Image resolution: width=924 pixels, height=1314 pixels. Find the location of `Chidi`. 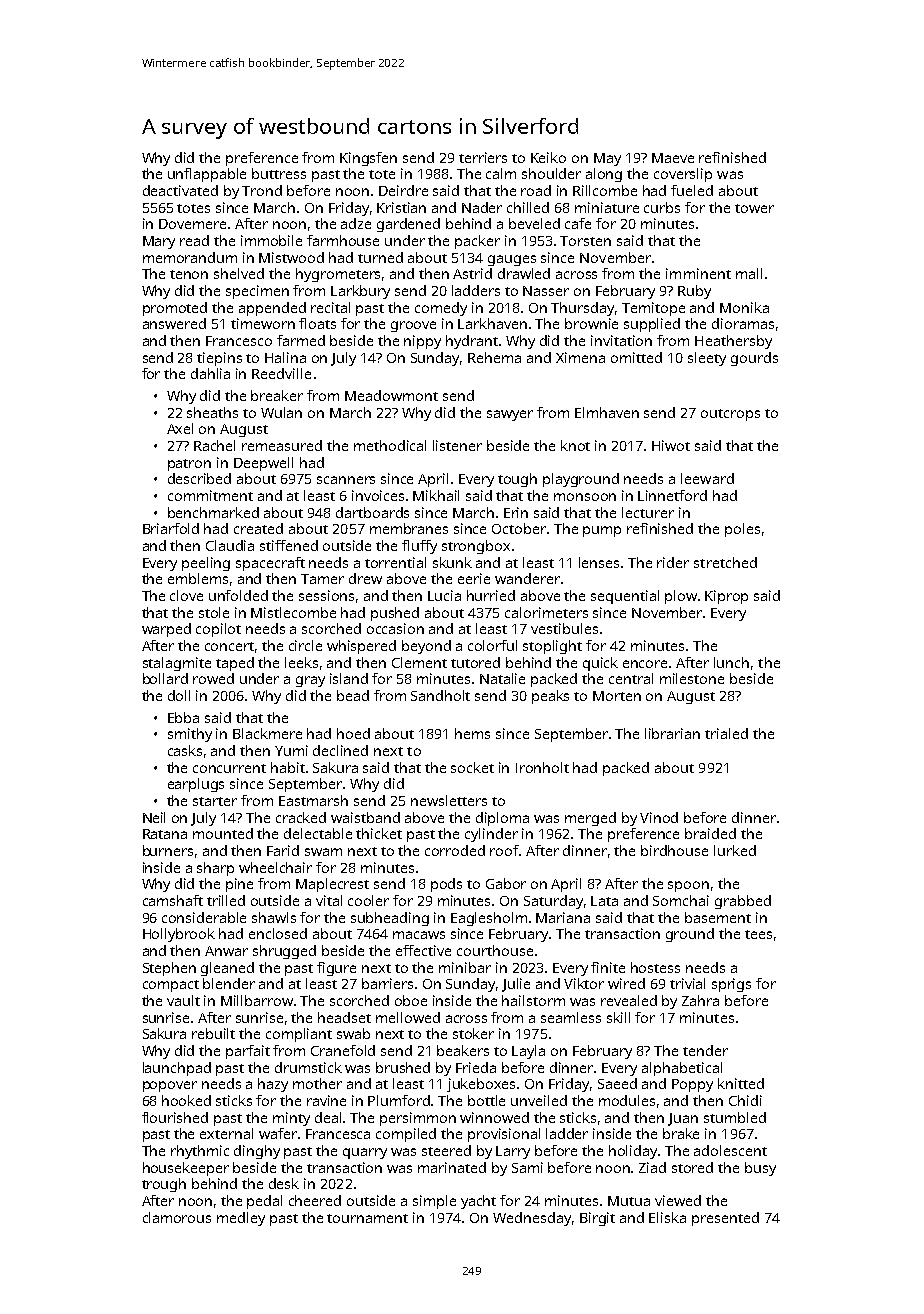

Chidi is located at coordinates (745, 1100).
